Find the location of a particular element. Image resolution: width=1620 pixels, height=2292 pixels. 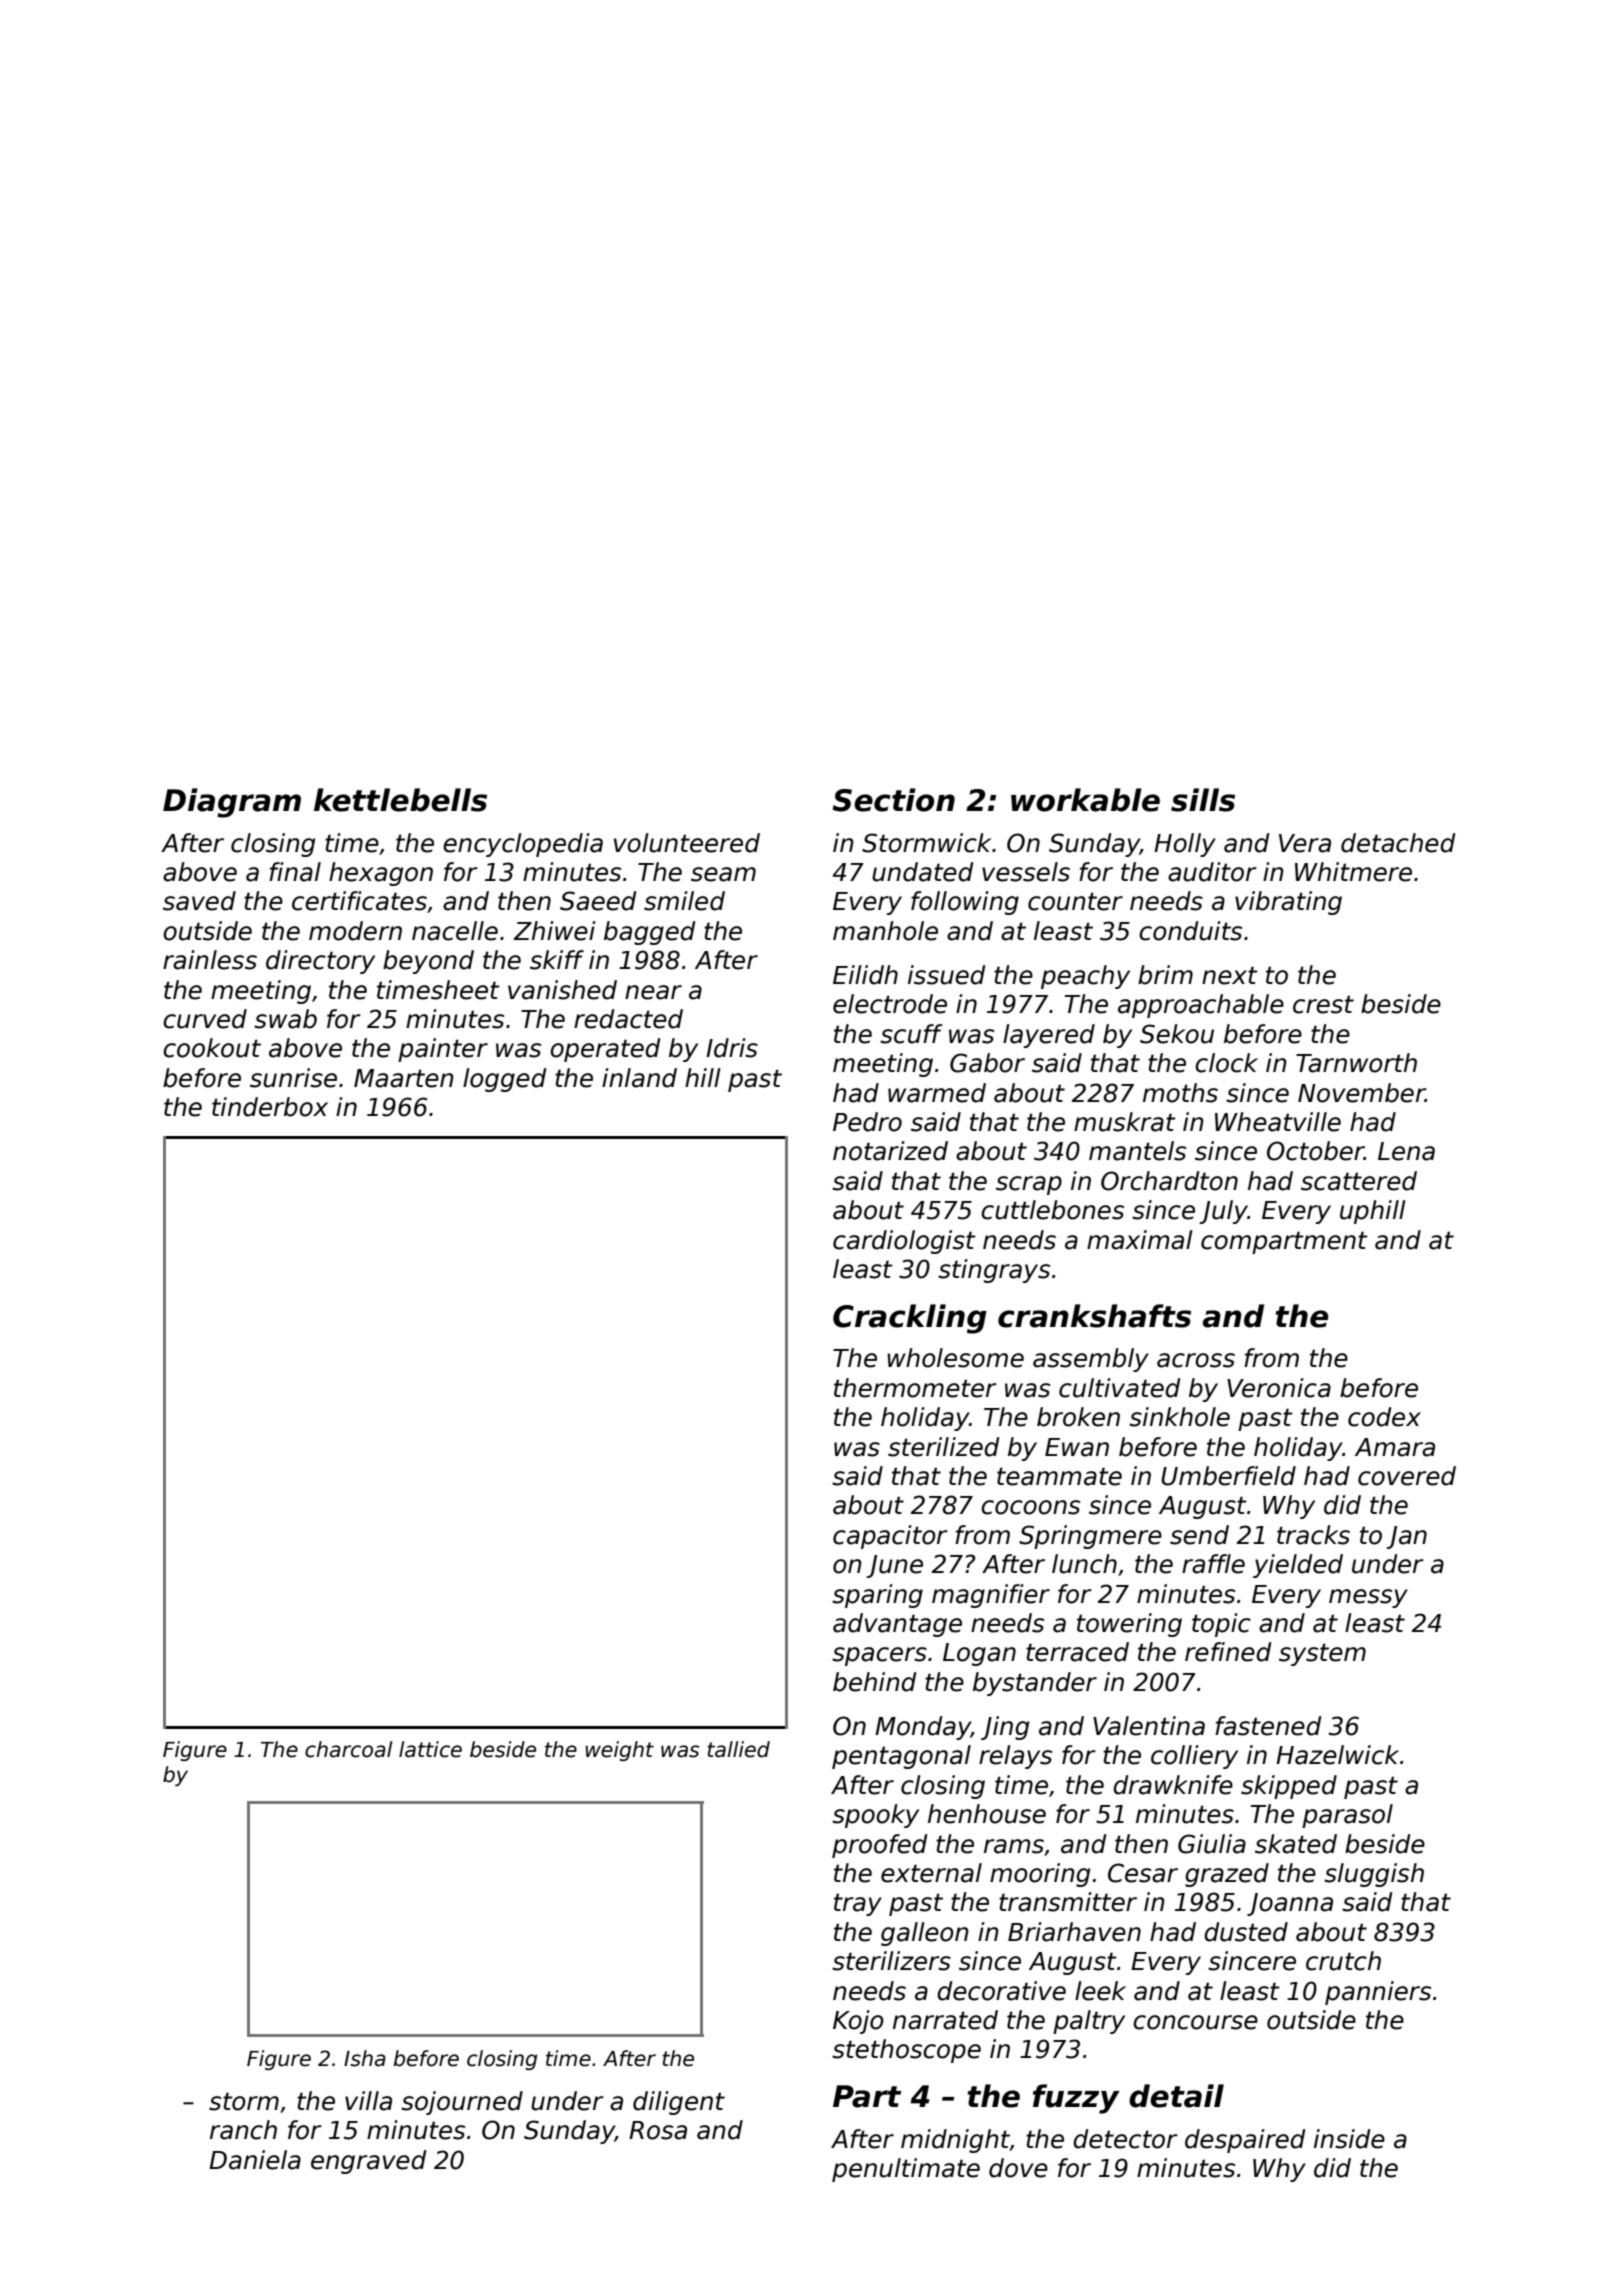

yielded is located at coordinates (1298, 1566).
